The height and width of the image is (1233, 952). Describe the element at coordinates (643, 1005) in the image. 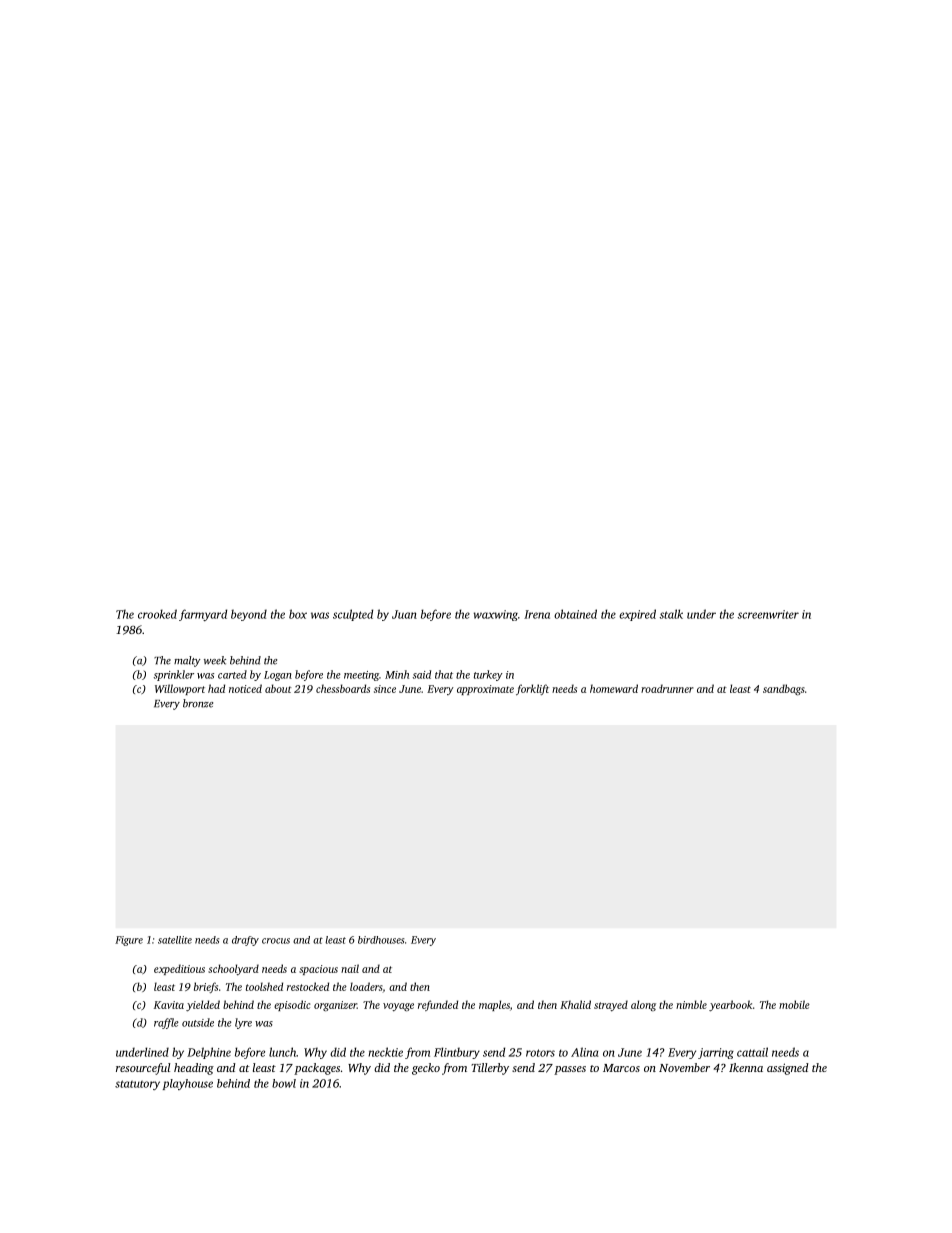

I see `along` at that location.
